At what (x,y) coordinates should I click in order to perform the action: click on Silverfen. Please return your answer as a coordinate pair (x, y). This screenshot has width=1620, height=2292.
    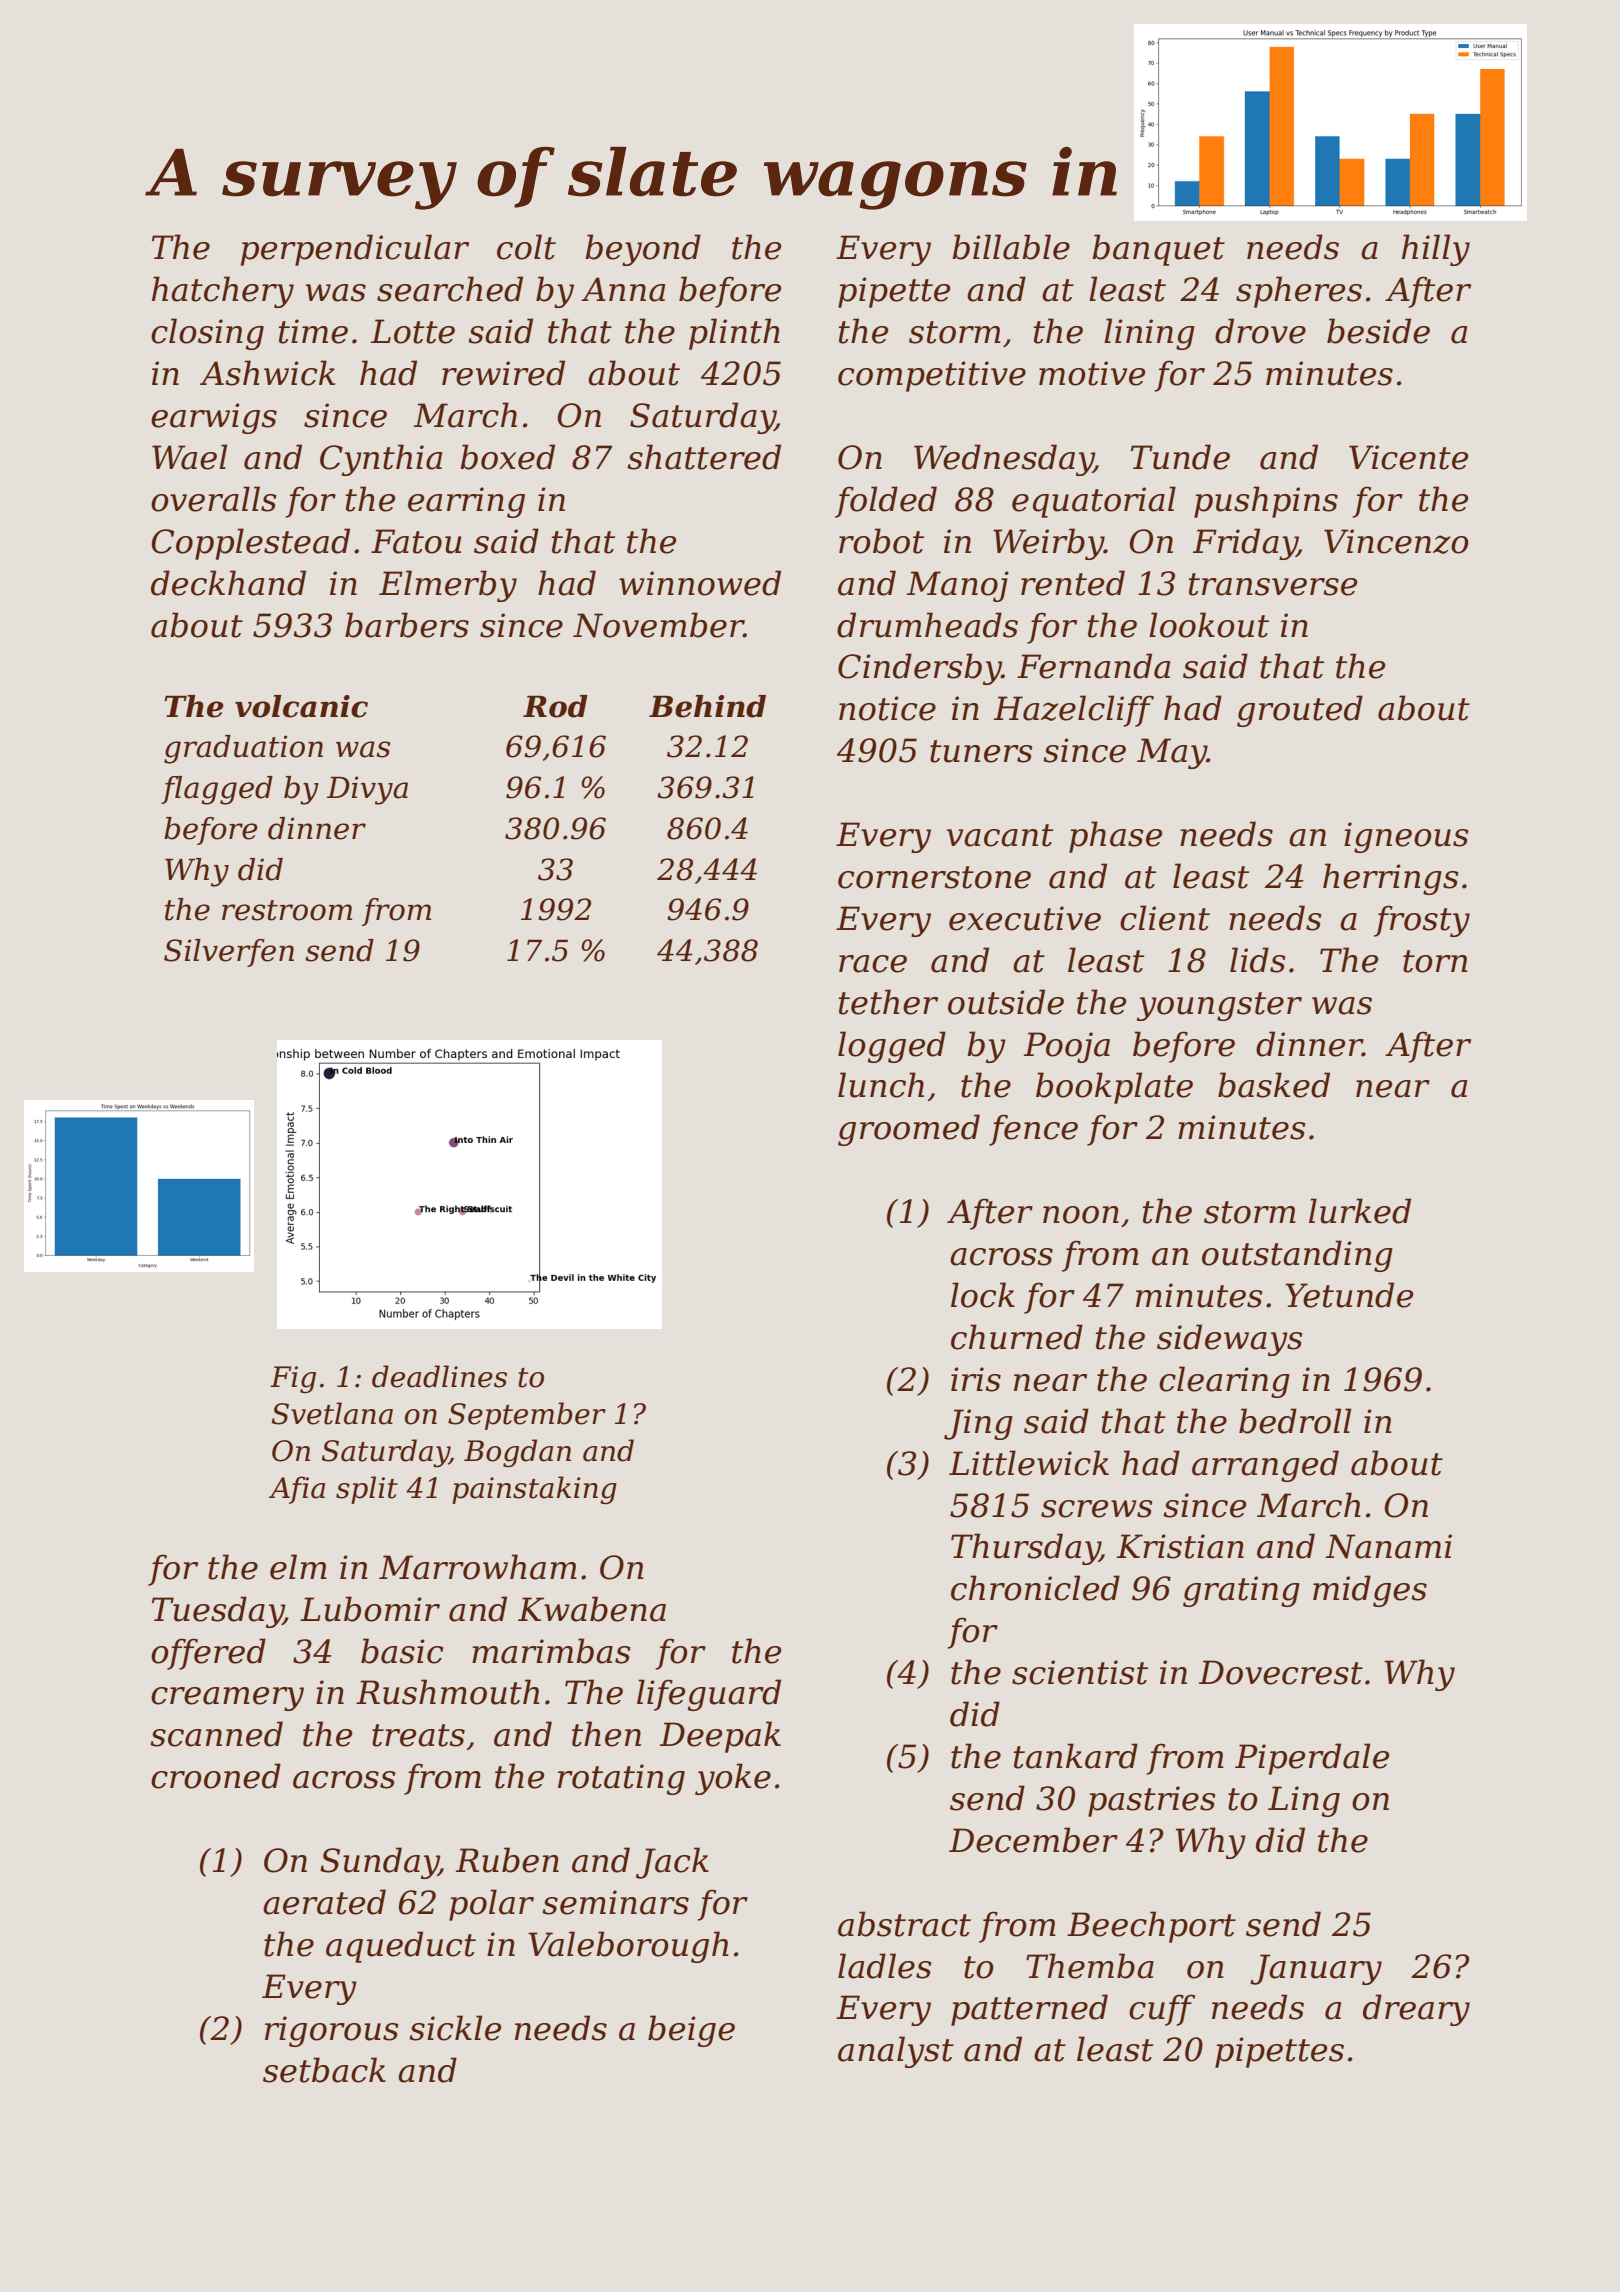
    Looking at the image, I should click on (229, 953).
